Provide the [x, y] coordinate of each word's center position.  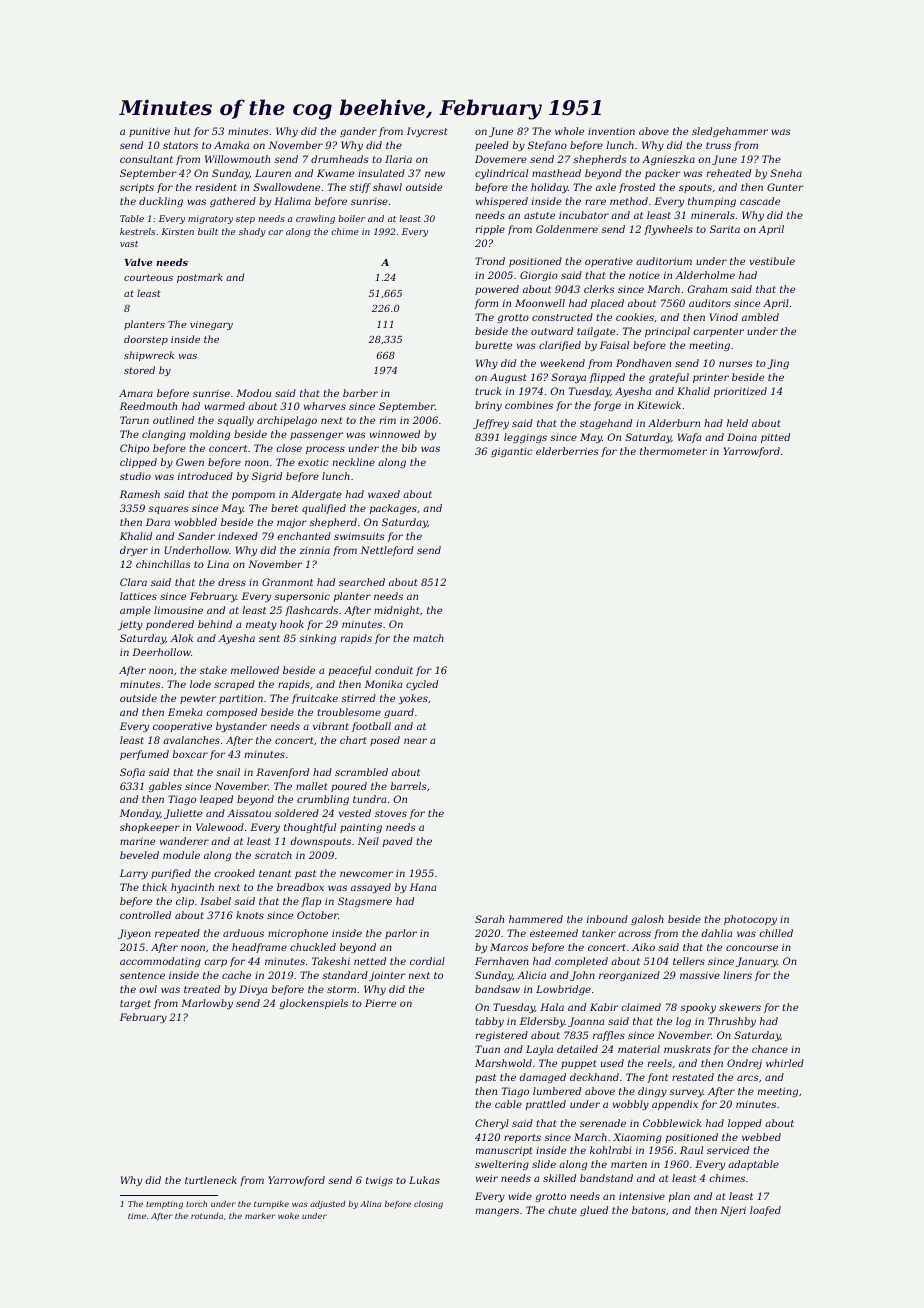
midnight [396, 611]
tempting [164, 1205]
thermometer [673, 451]
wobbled [196, 522]
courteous [148, 277]
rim [388, 420]
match [428, 638]
